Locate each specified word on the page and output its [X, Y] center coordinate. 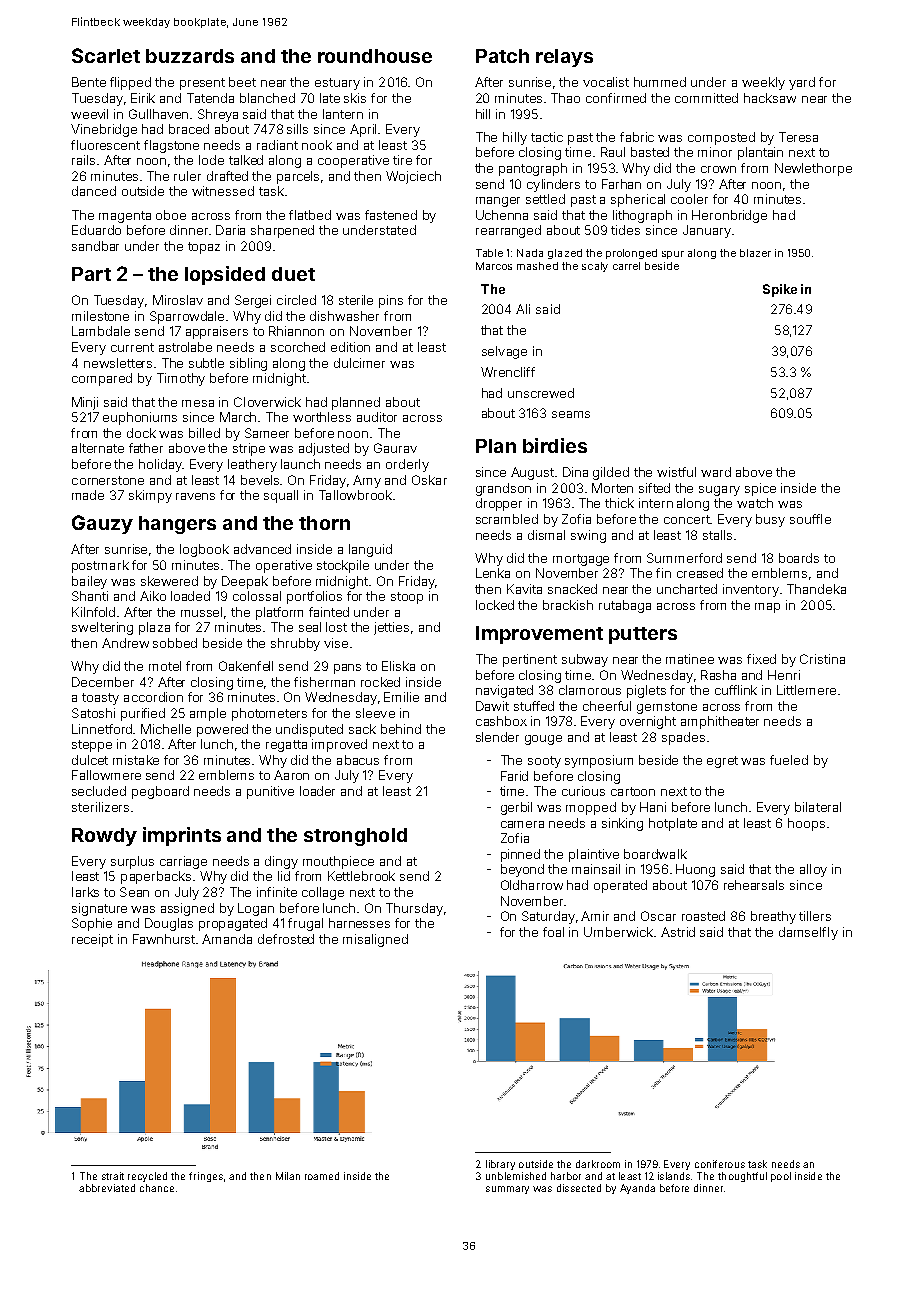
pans [347, 669]
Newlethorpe [813, 169]
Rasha [718, 675]
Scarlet [106, 55]
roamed [322, 1176]
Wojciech [413, 177]
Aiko [153, 596]
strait [113, 1176]
